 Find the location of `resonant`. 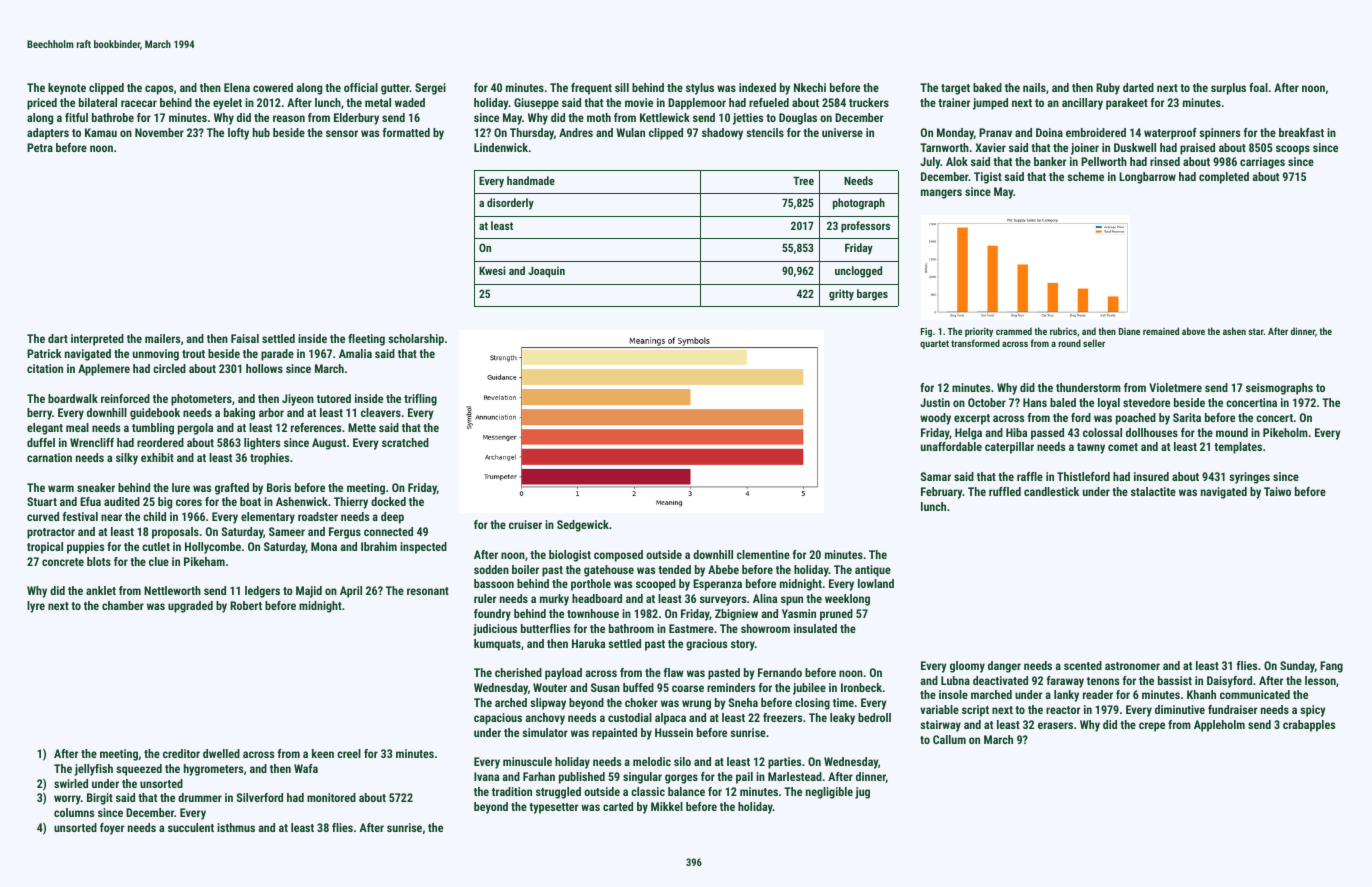

resonant is located at coordinates (428, 591).
